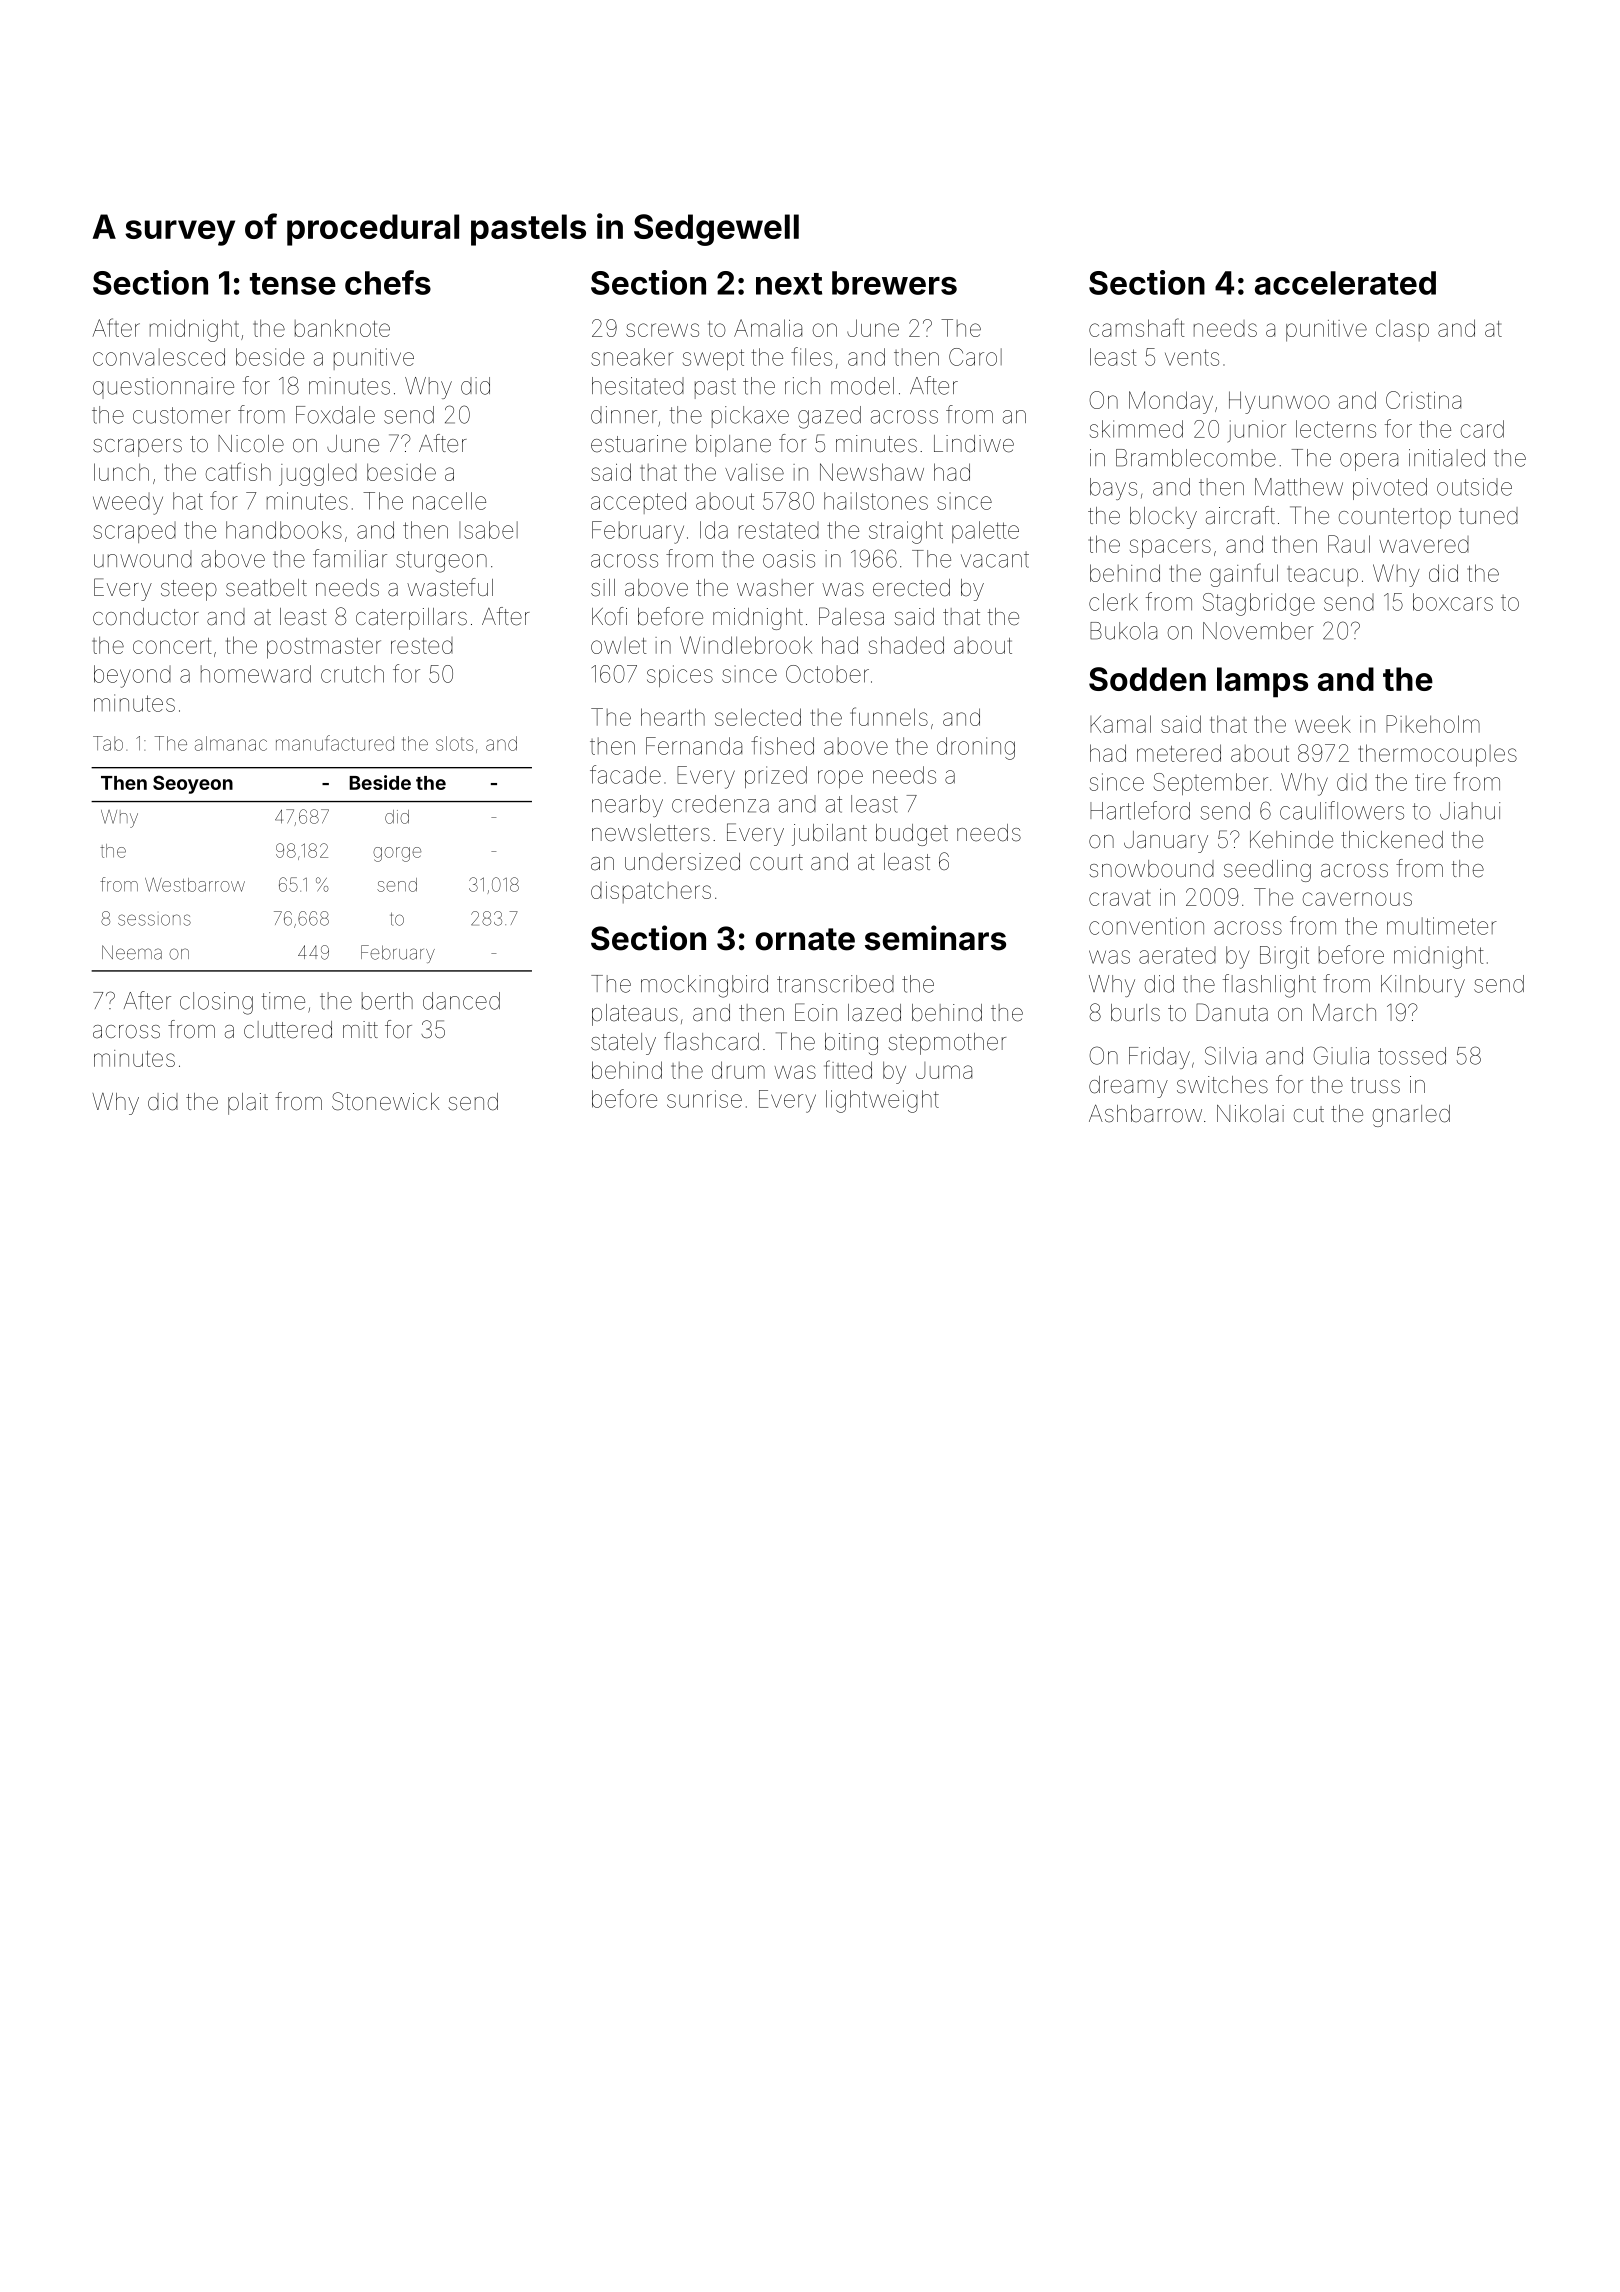 The image size is (1620, 2292). What do you see at coordinates (1411, 1116) in the screenshot?
I see `gnarled` at bounding box center [1411, 1116].
